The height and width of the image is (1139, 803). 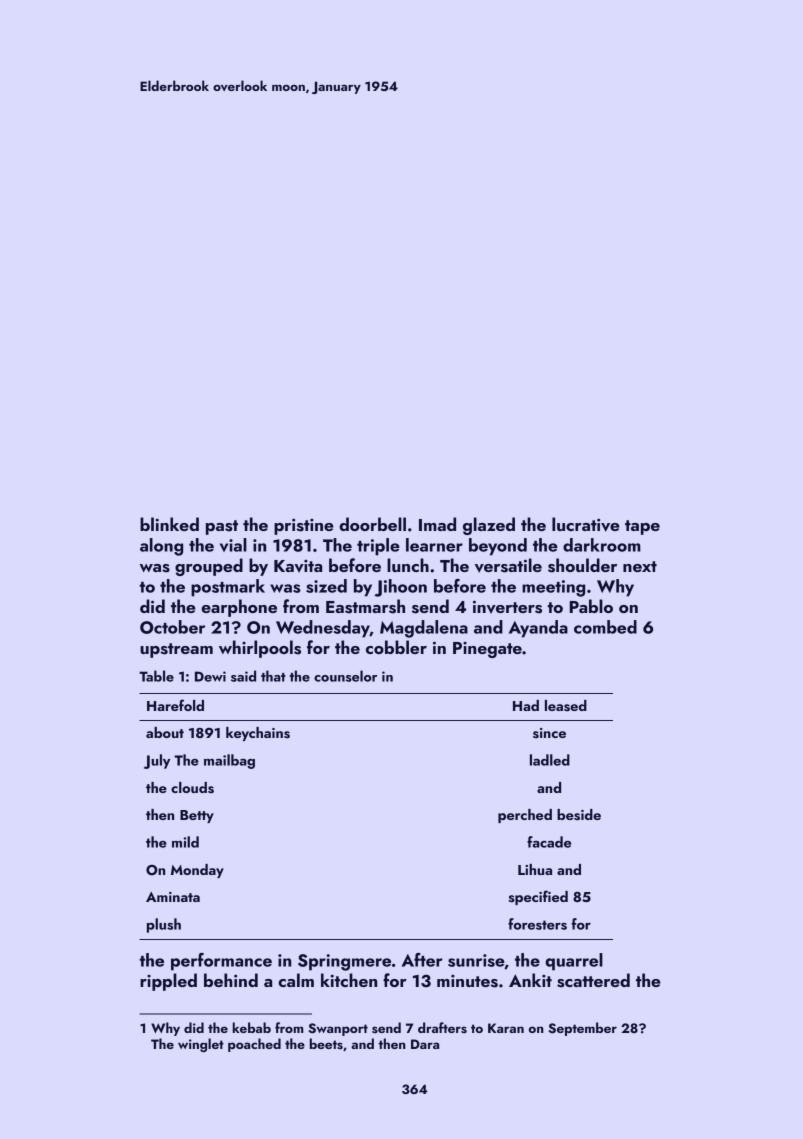 What do you see at coordinates (549, 733) in the image?
I see `since` at bounding box center [549, 733].
